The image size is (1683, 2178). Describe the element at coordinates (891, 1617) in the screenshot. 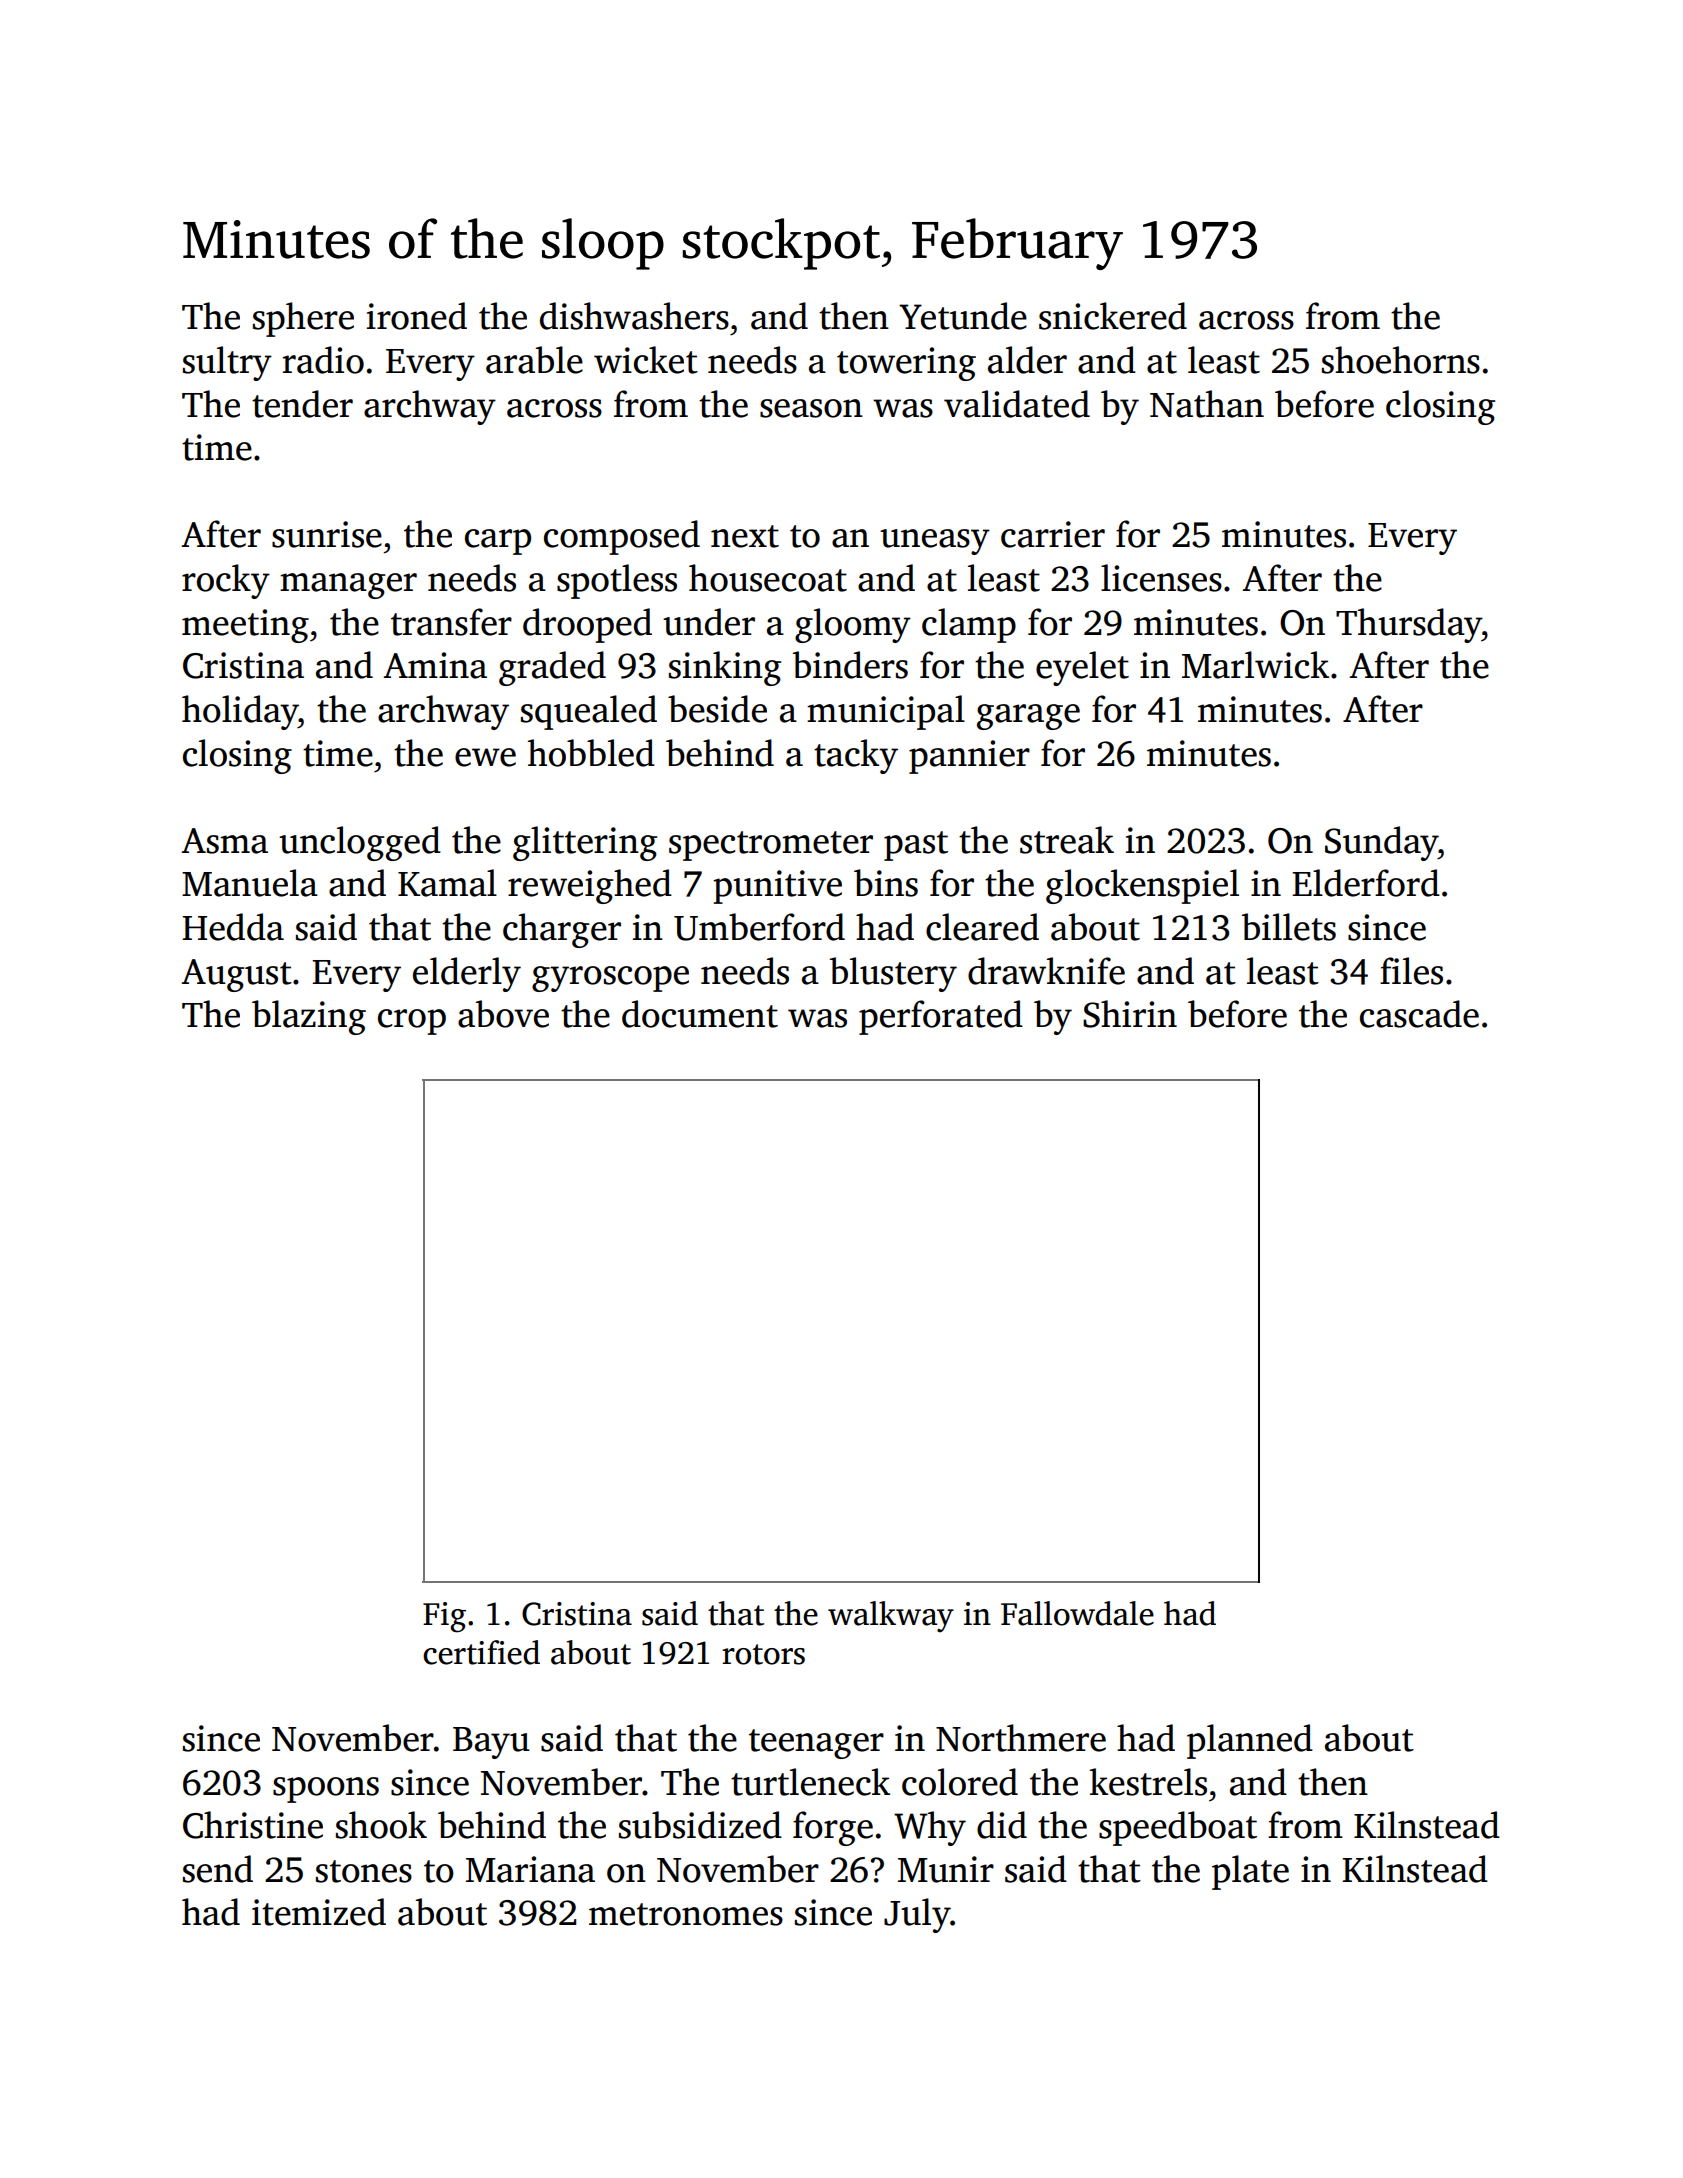

I see `walkway` at that location.
